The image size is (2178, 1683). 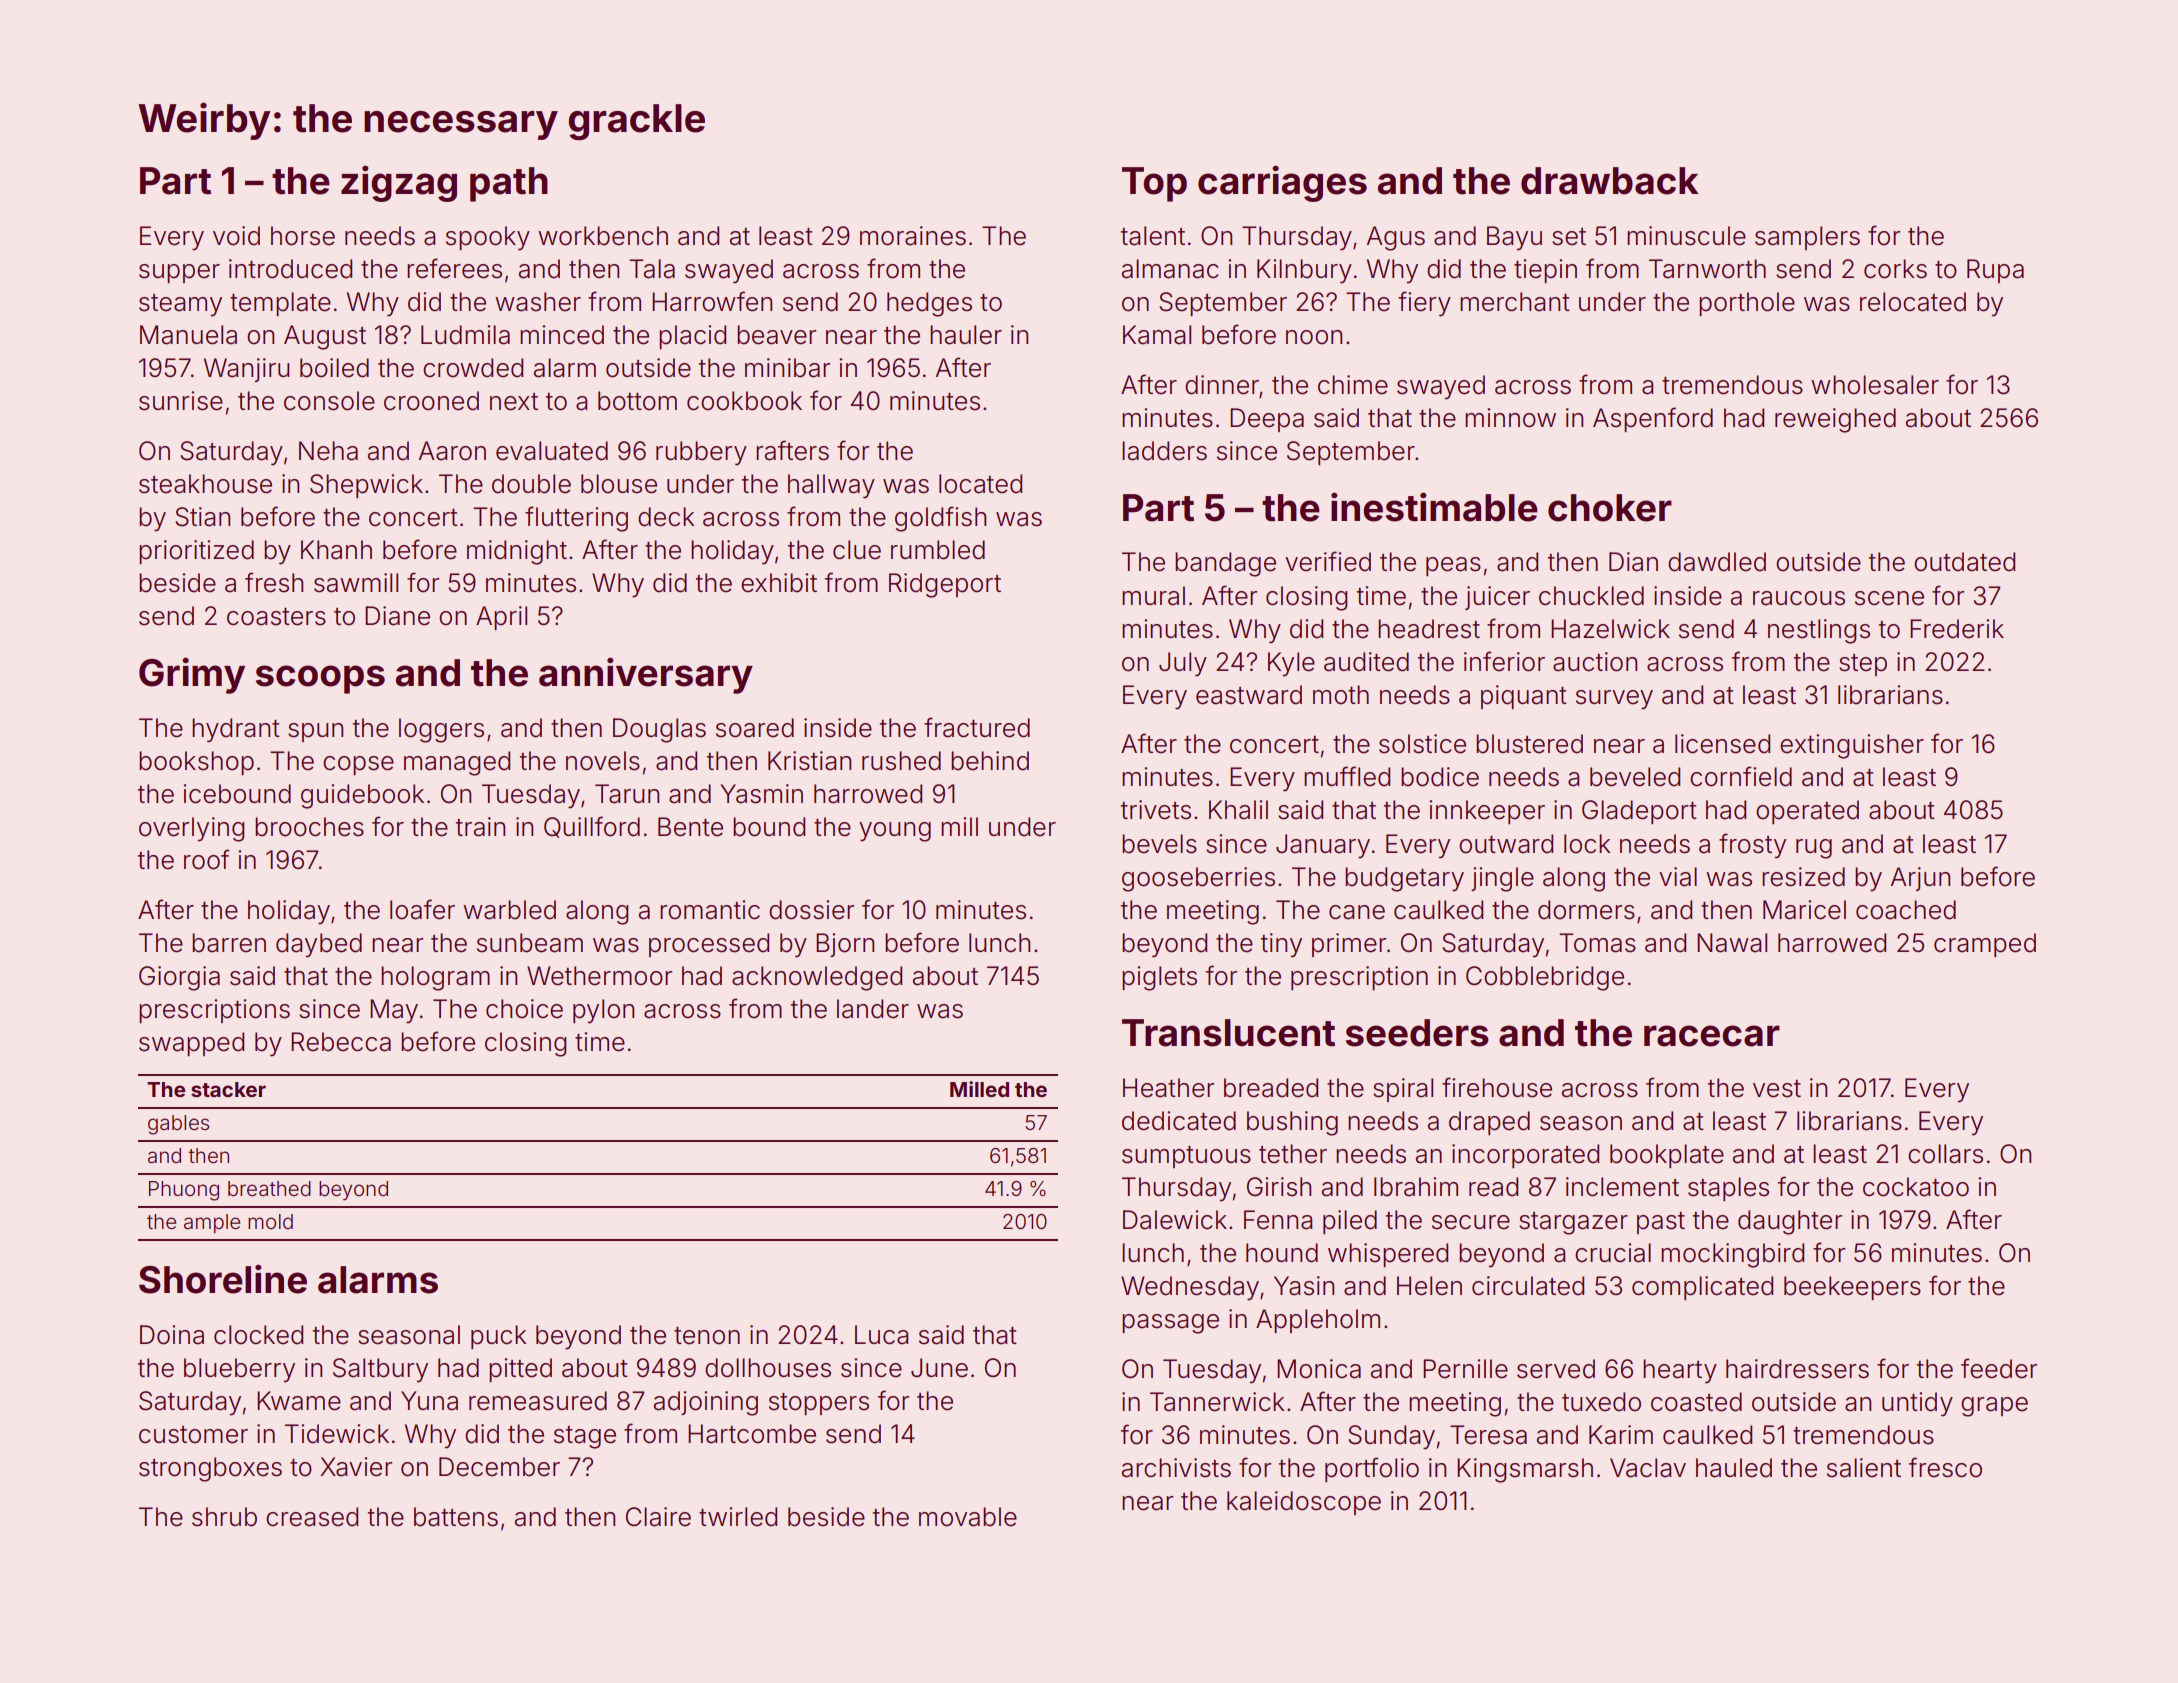 I want to click on shrub, so click(x=224, y=1517).
